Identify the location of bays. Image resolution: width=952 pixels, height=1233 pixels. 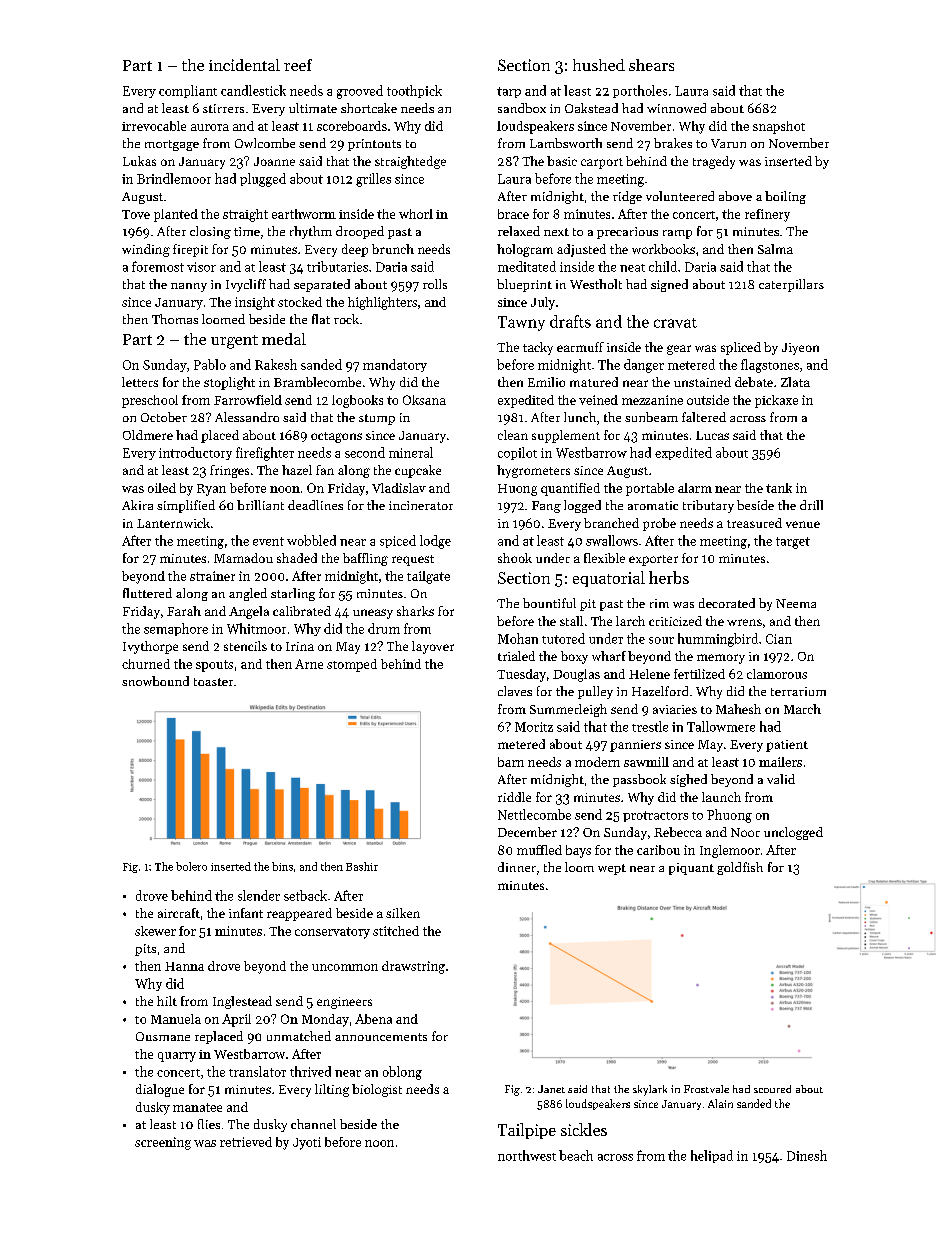
(578, 851).
